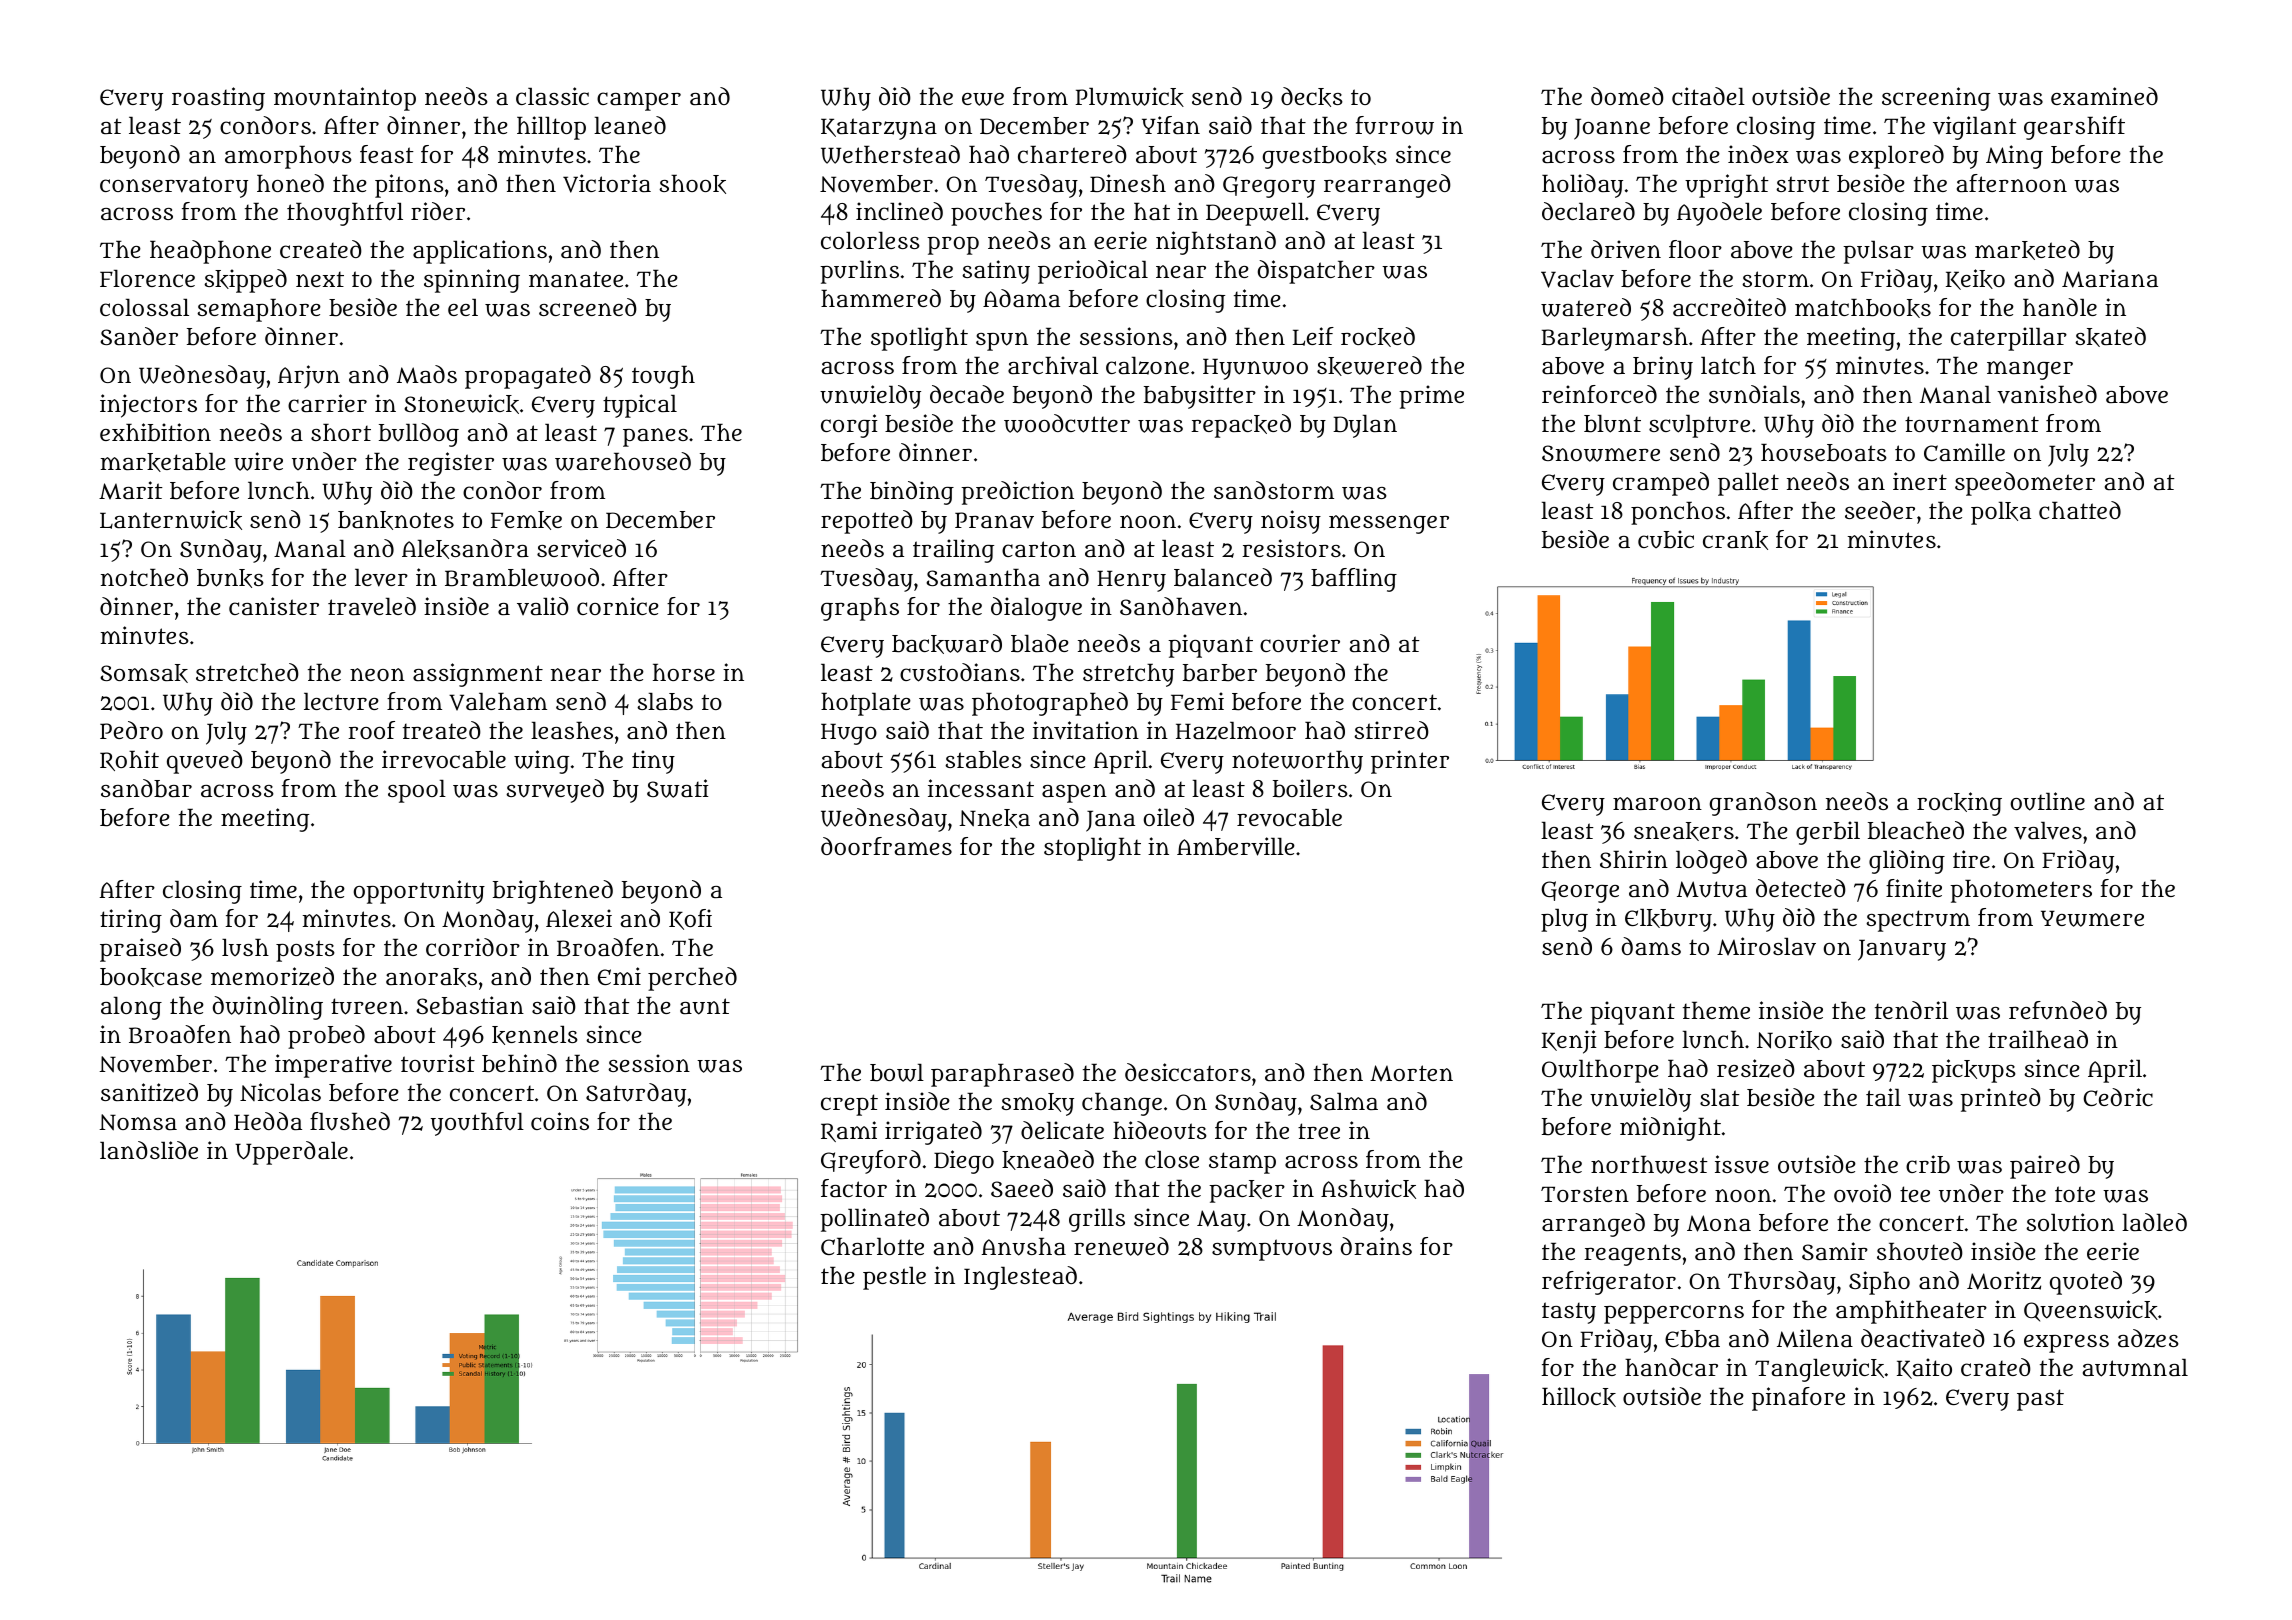  What do you see at coordinates (894, 1278) in the screenshot?
I see `pestle` at bounding box center [894, 1278].
